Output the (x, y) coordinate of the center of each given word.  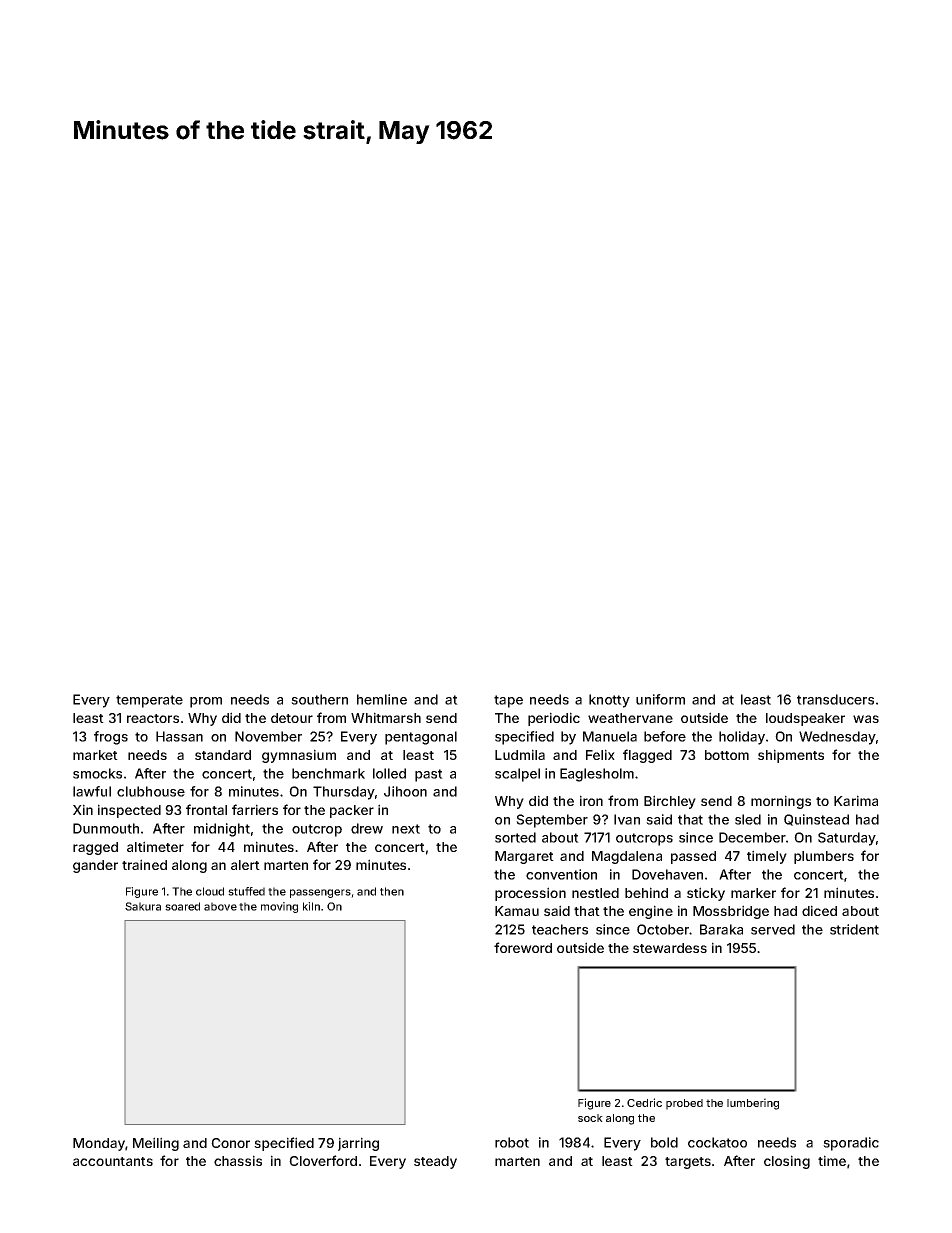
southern (319, 699)
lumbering (753, 1104)
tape (508, 701)
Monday (99, 1144)
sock (590, 1118)
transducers (835, 699)
